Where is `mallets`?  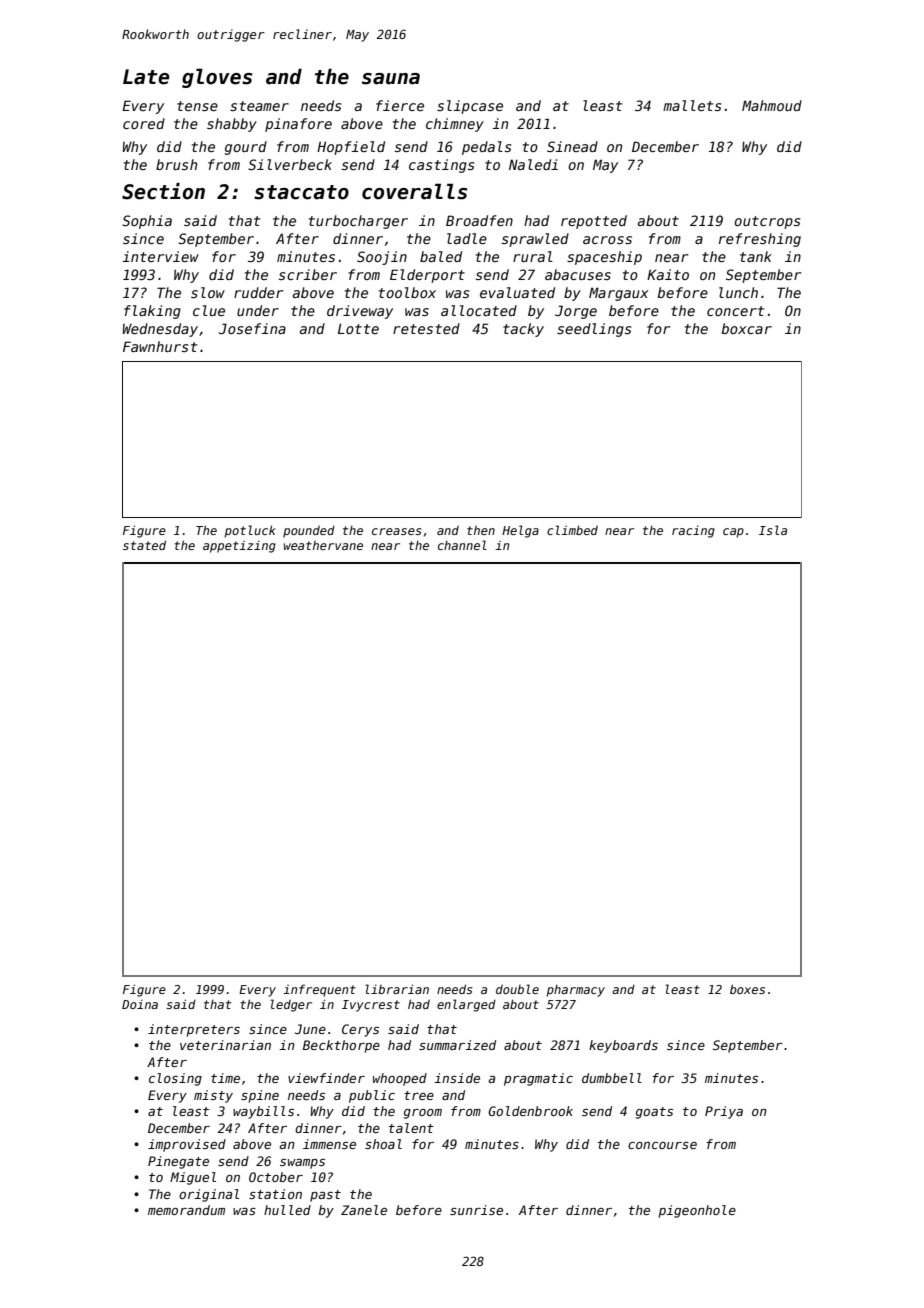
mallets is located at coordinates (692, 105).
